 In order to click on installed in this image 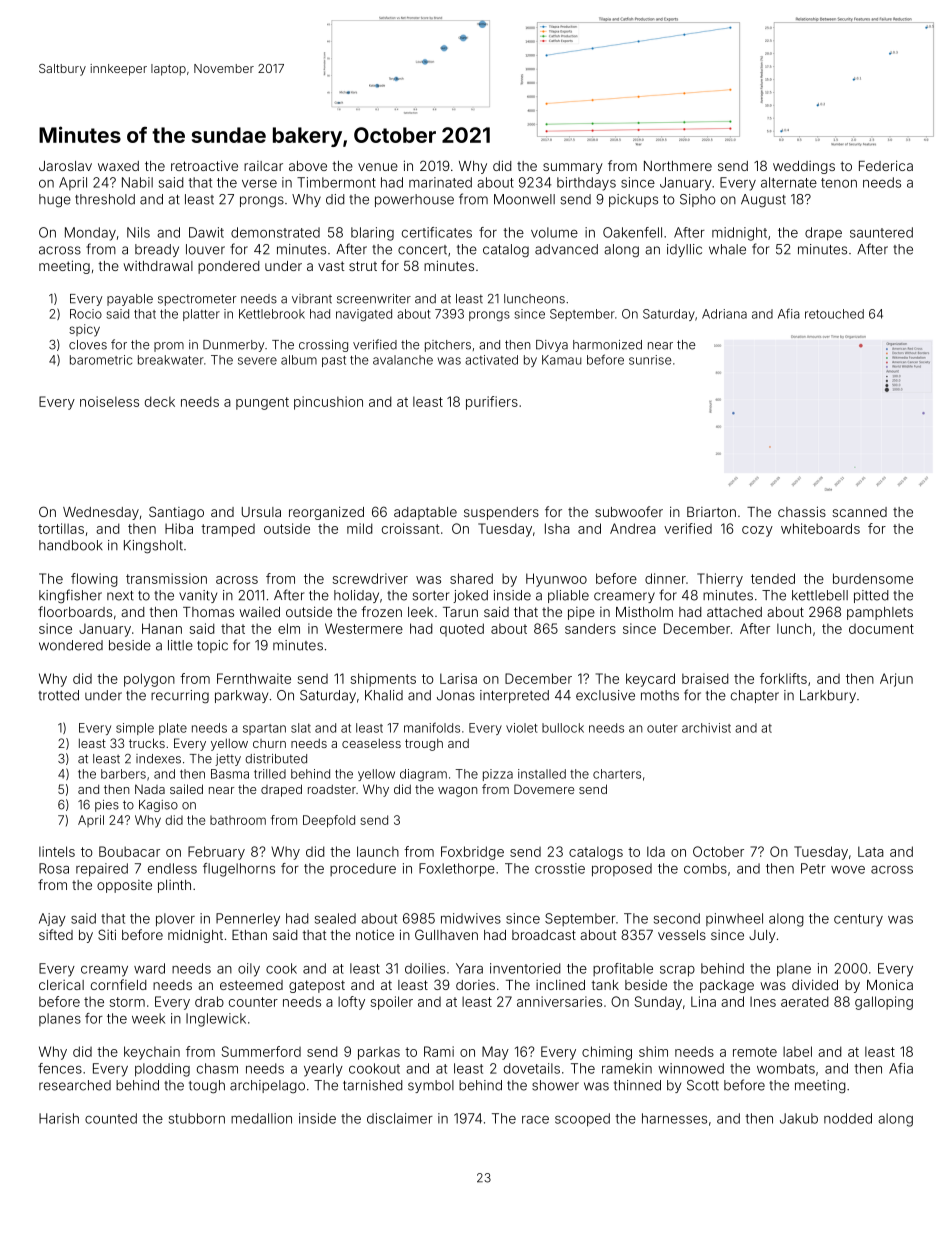, I will do `click(542, 774)`.
